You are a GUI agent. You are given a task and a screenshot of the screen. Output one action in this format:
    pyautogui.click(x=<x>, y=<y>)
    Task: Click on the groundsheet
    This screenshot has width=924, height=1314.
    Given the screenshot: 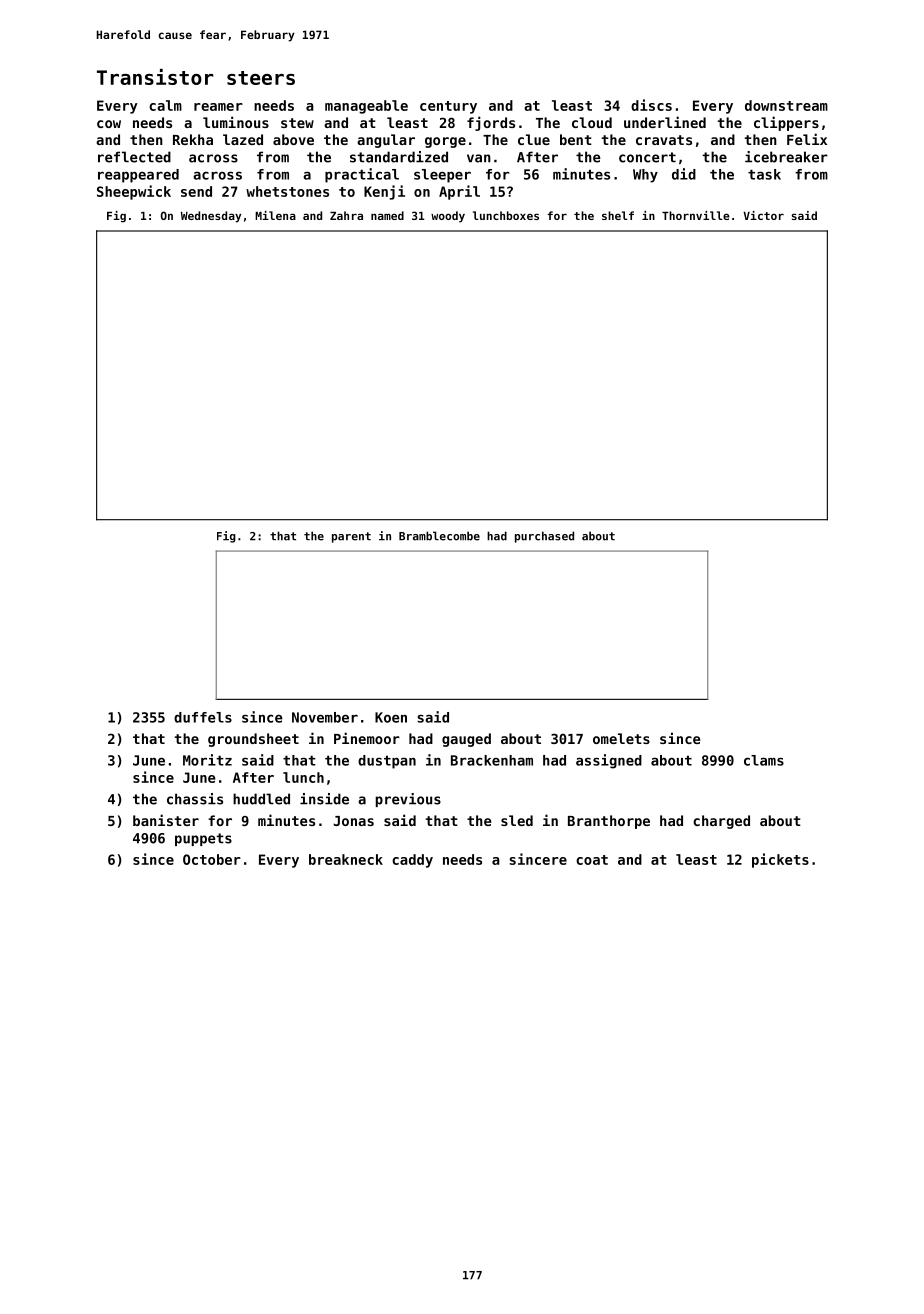 What is the action you would take?
    pyautogui.click(x=253, y=740)
